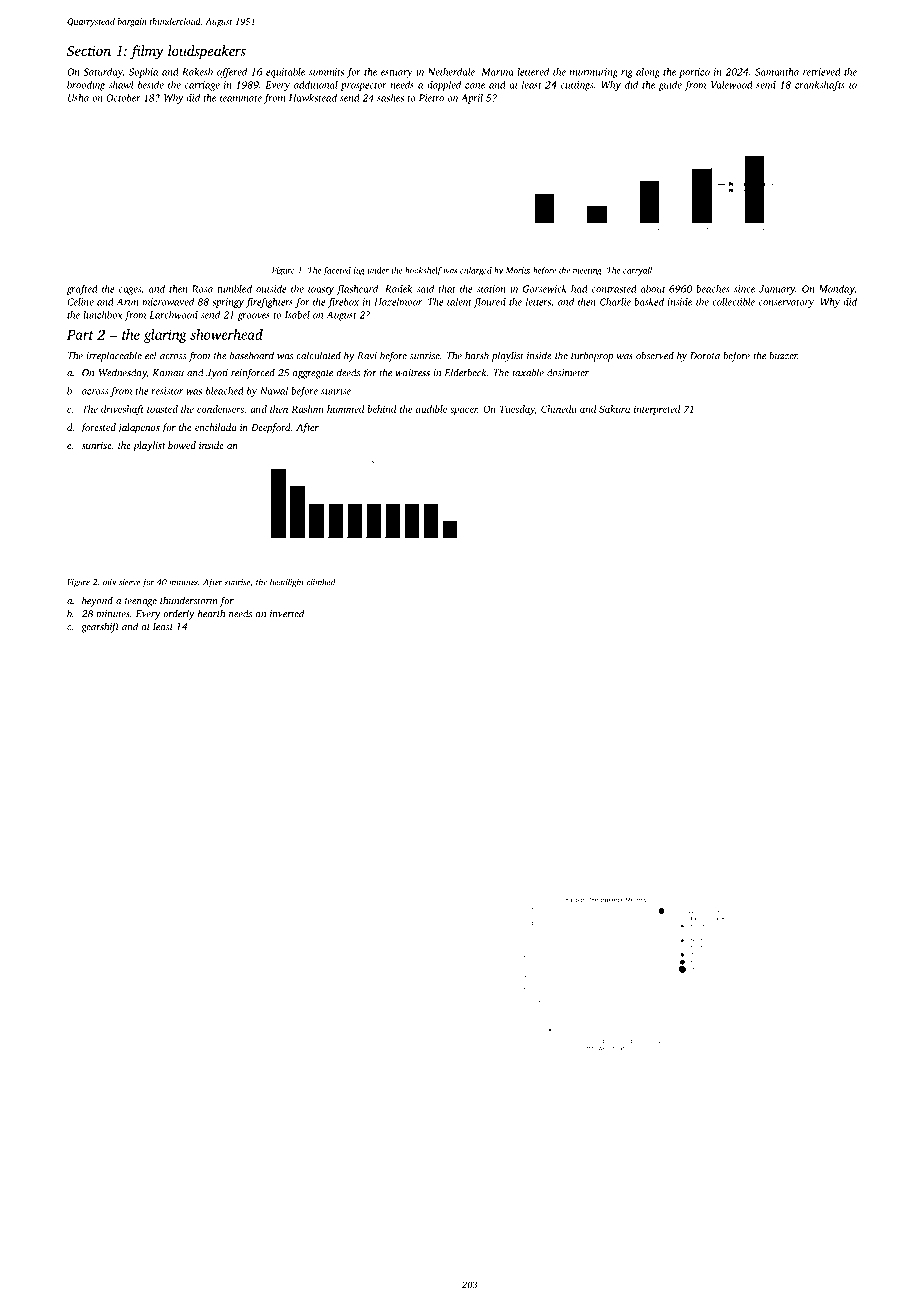  I want to click on Chinedu, so click(559, 409).
